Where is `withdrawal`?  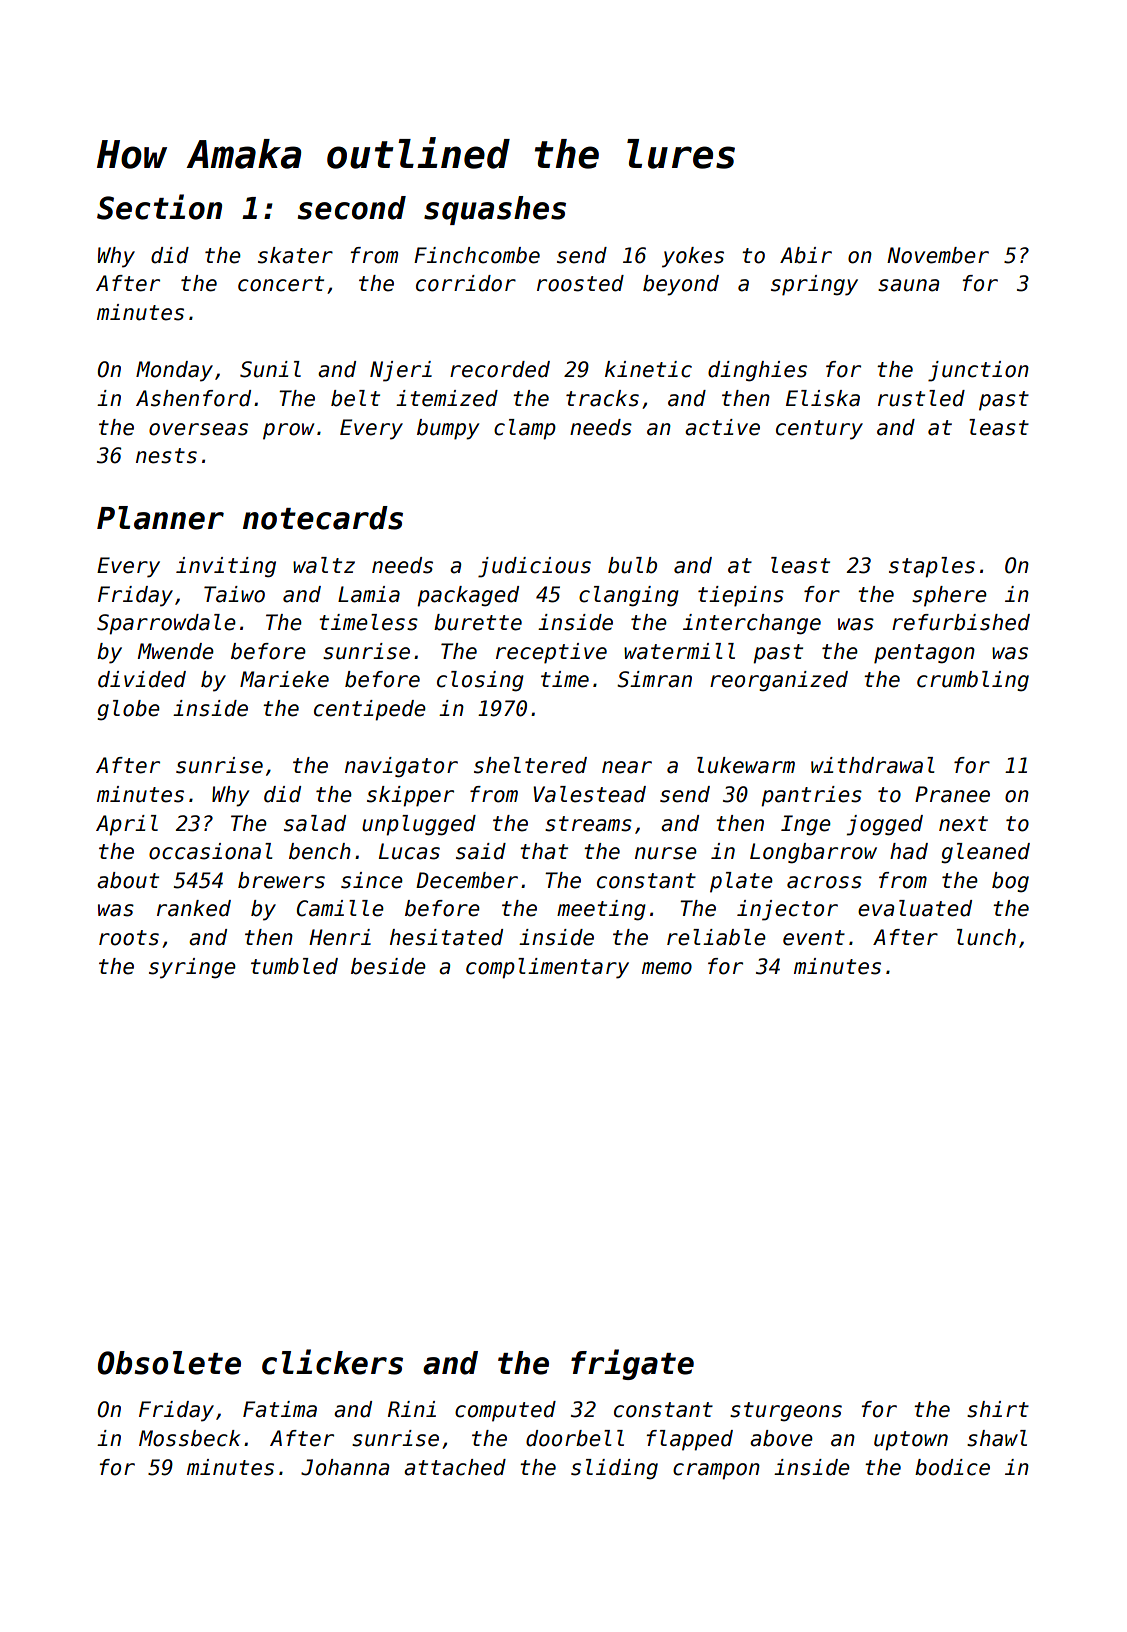 withdrawal is located at coordinates (872, 765).
